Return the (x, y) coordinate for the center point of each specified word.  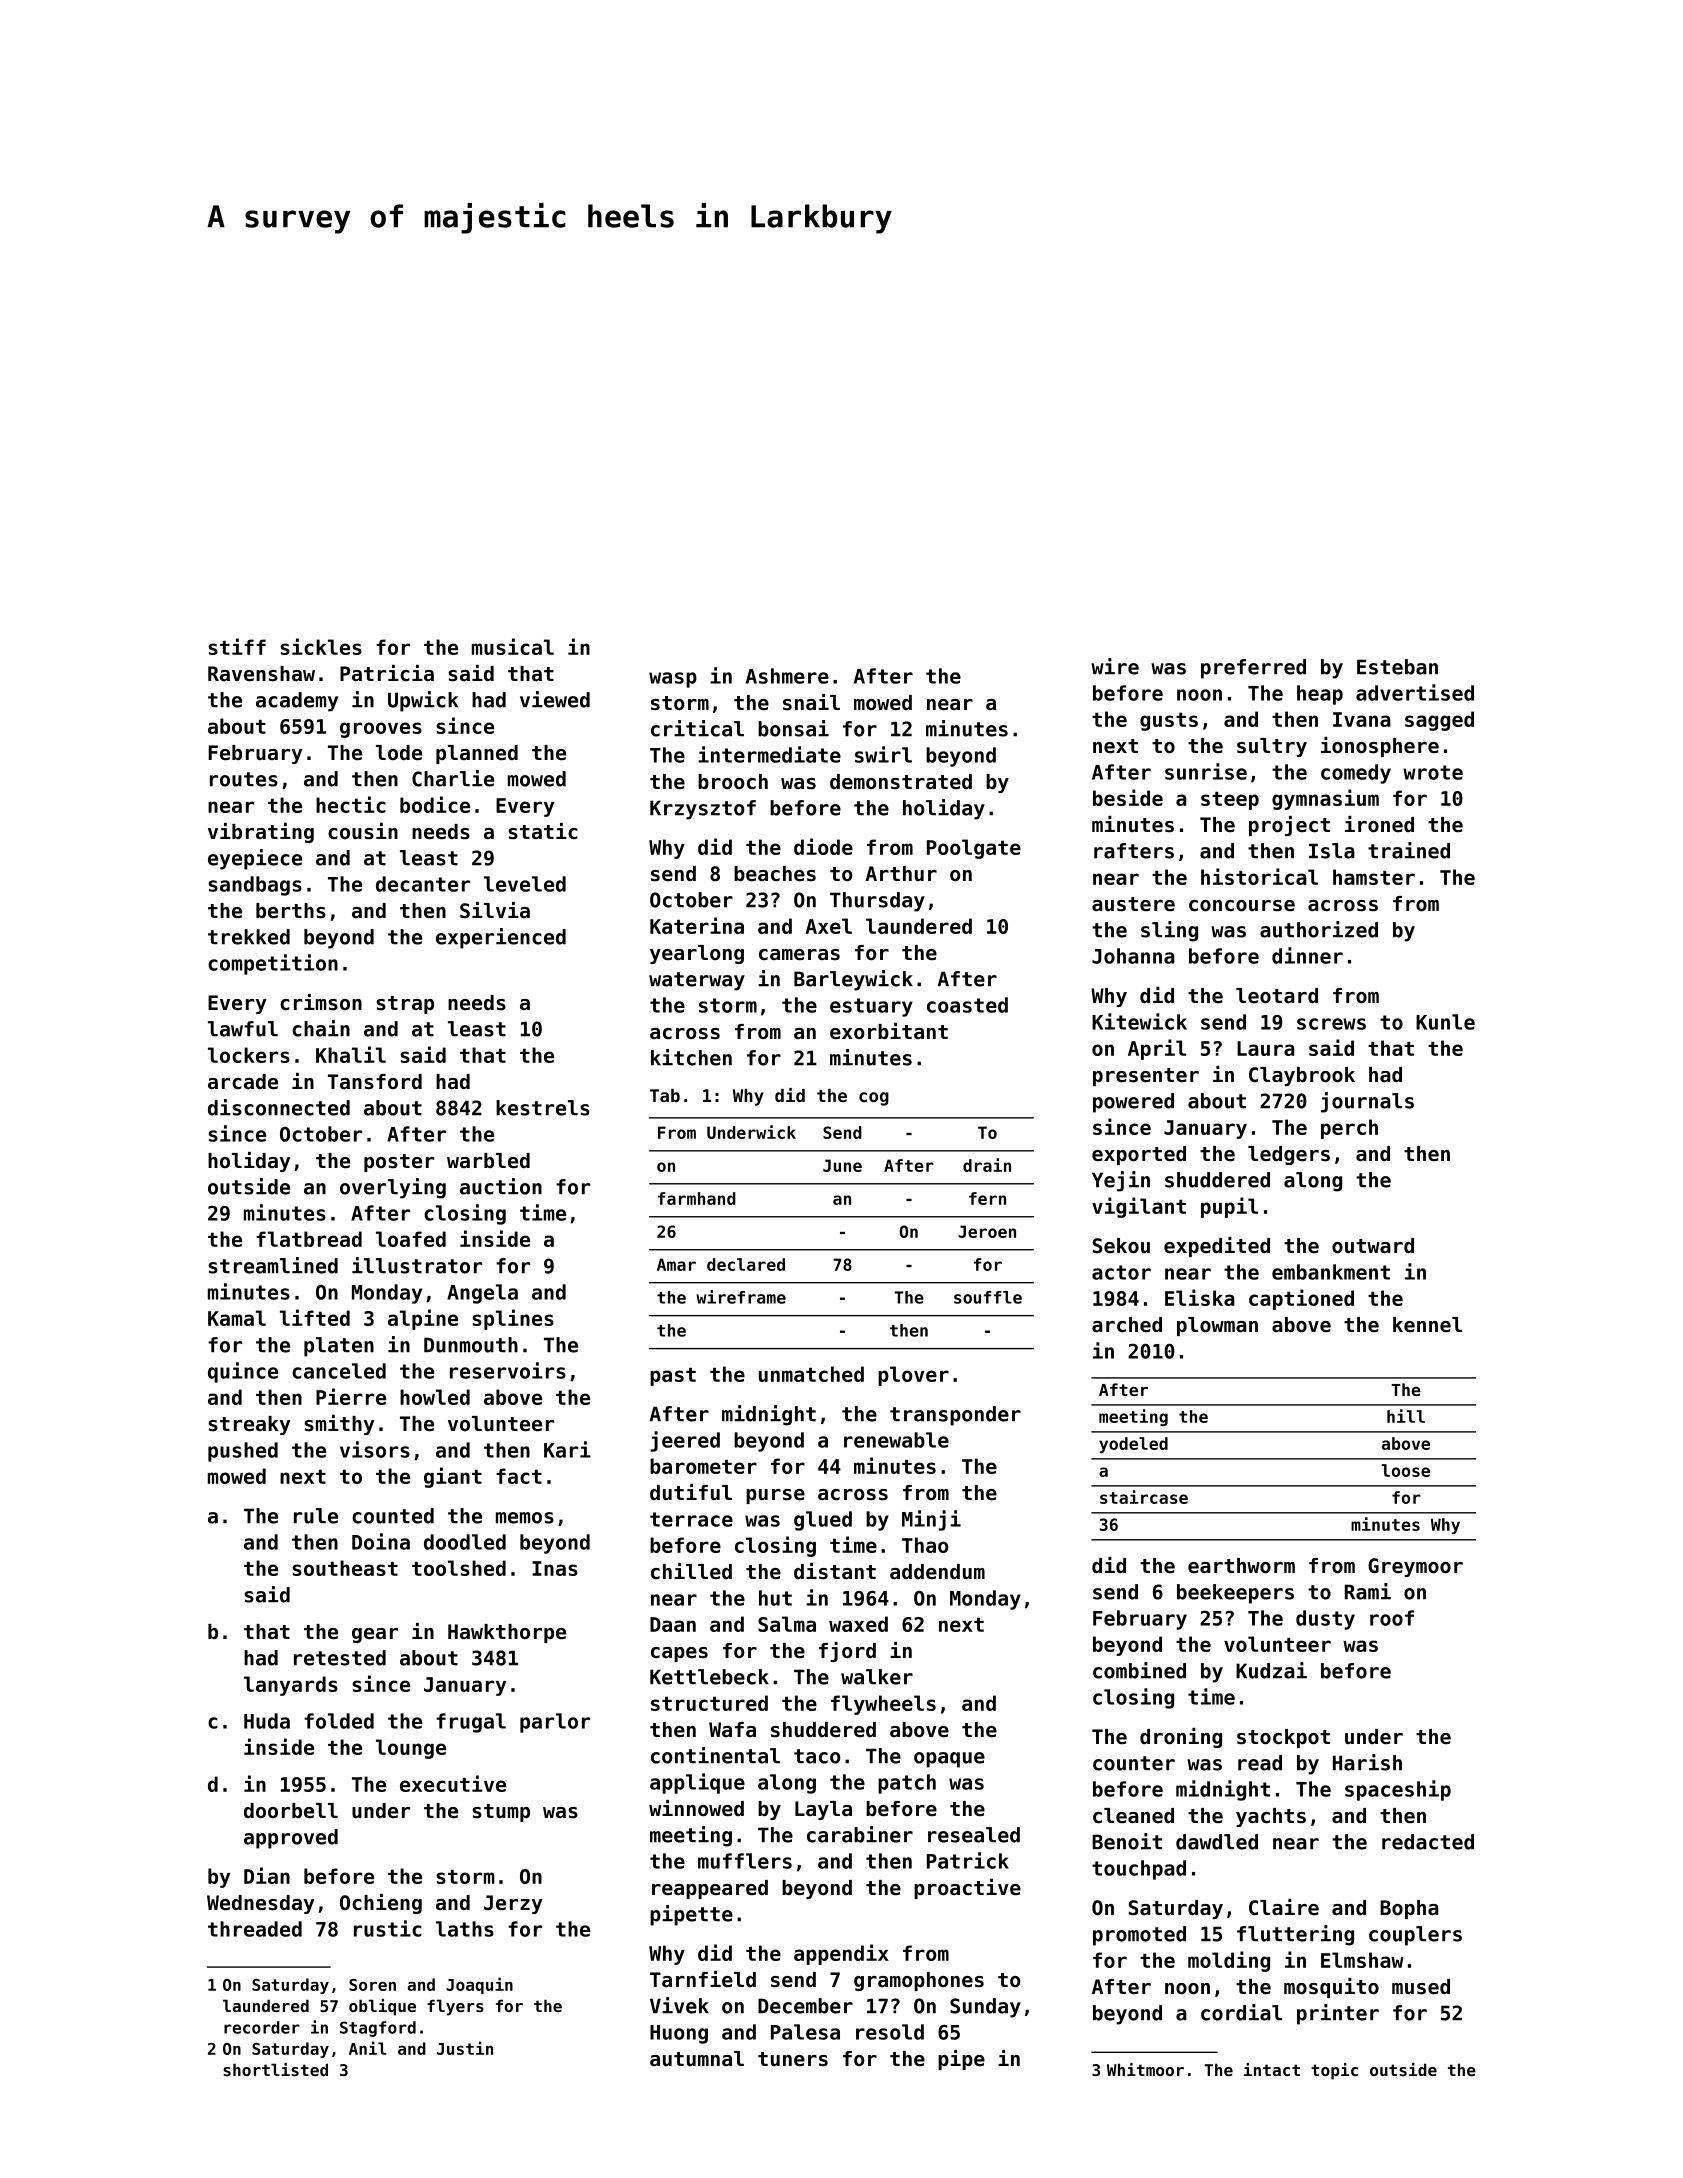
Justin (465, 2048)
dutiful (691, 1492)
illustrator (417, 1265)
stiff (237, 646)
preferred (1253, 669)
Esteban (1397, 667)
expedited (1217, 1247)
